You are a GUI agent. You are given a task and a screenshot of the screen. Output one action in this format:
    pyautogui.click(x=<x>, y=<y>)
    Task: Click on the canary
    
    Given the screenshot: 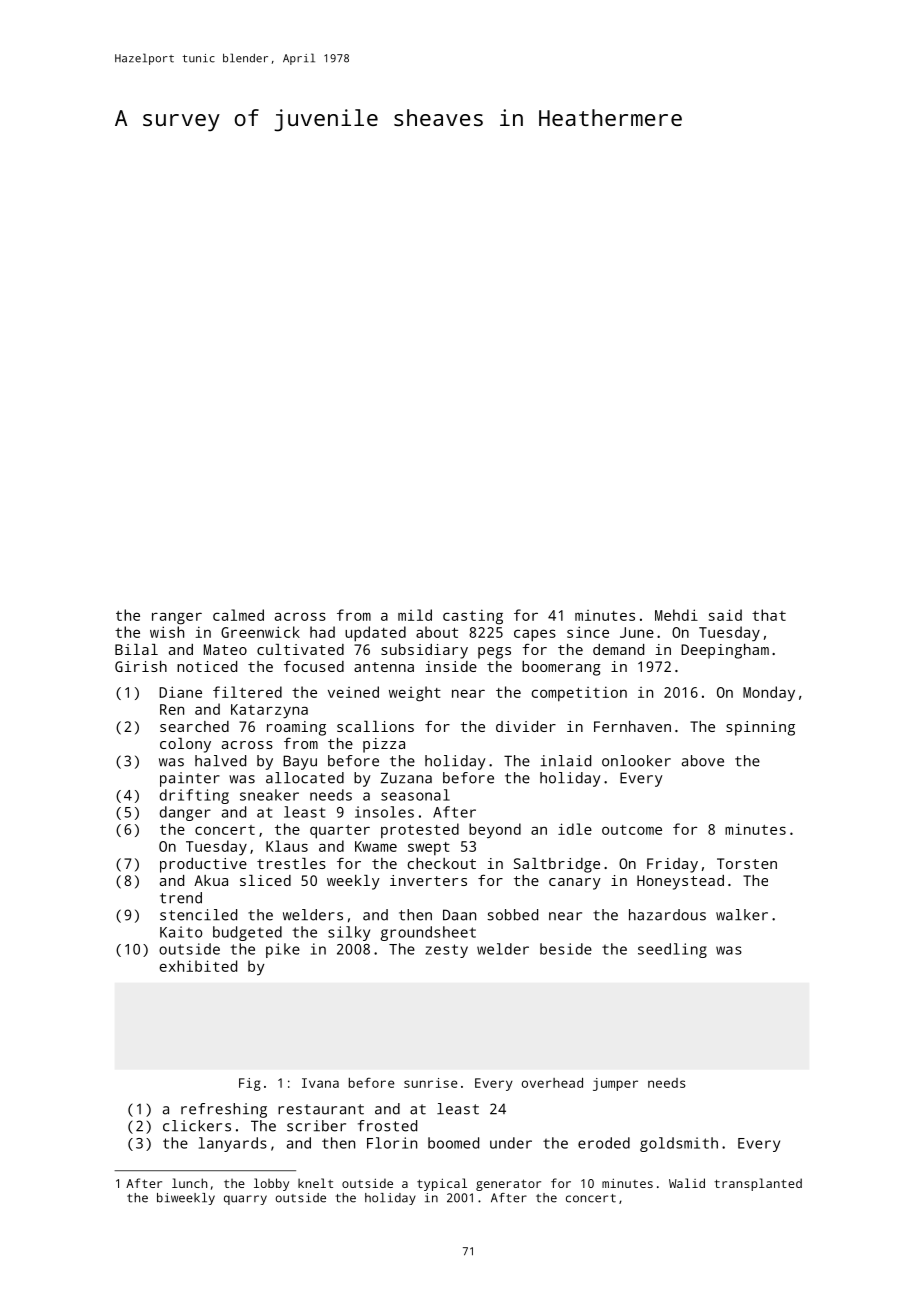 What is the action you would take?
    pyautogui.click(x=575, y=884)
